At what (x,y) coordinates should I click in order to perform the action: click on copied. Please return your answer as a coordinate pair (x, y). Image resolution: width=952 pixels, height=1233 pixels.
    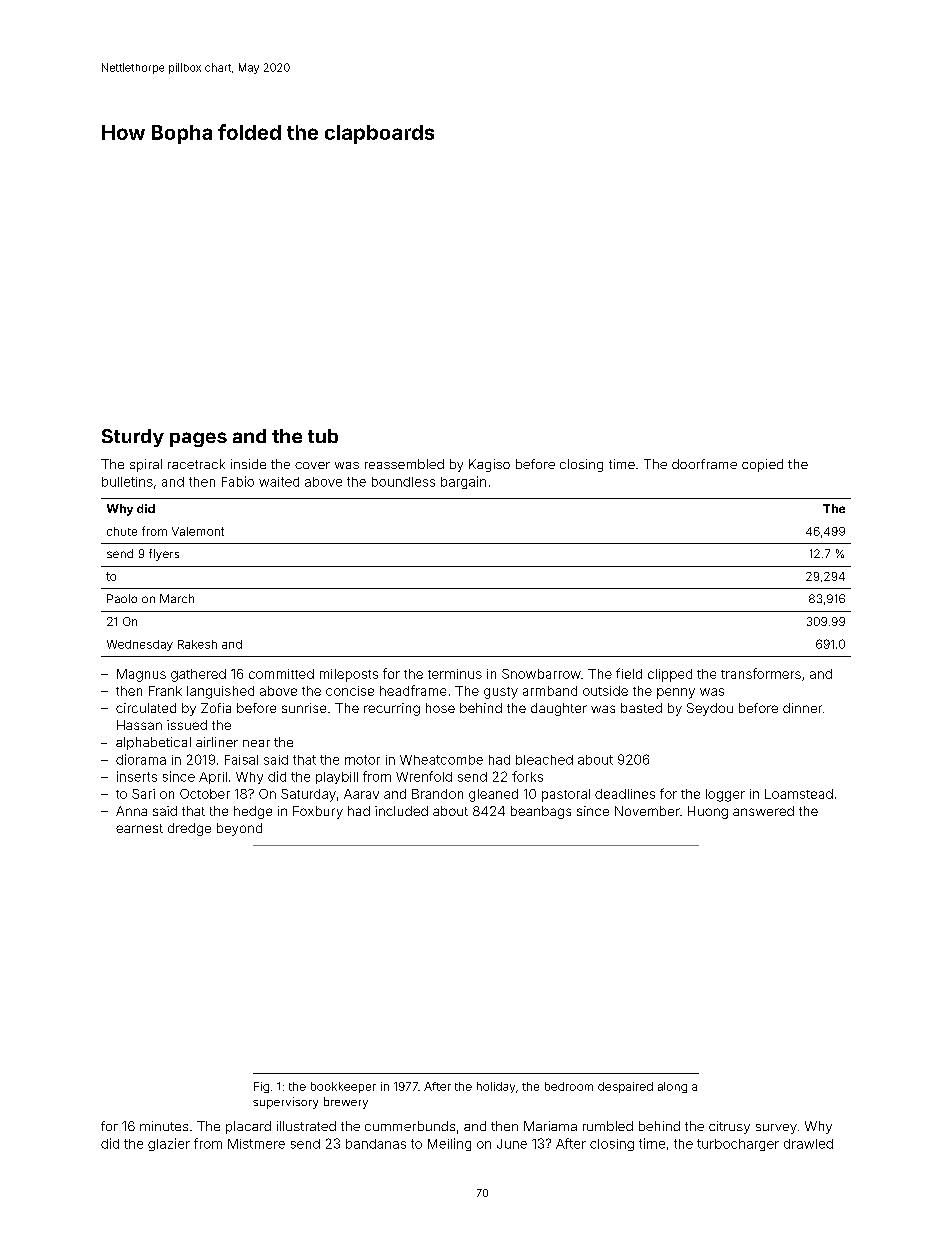
    Looking at the image, I should click on (762, 465).
